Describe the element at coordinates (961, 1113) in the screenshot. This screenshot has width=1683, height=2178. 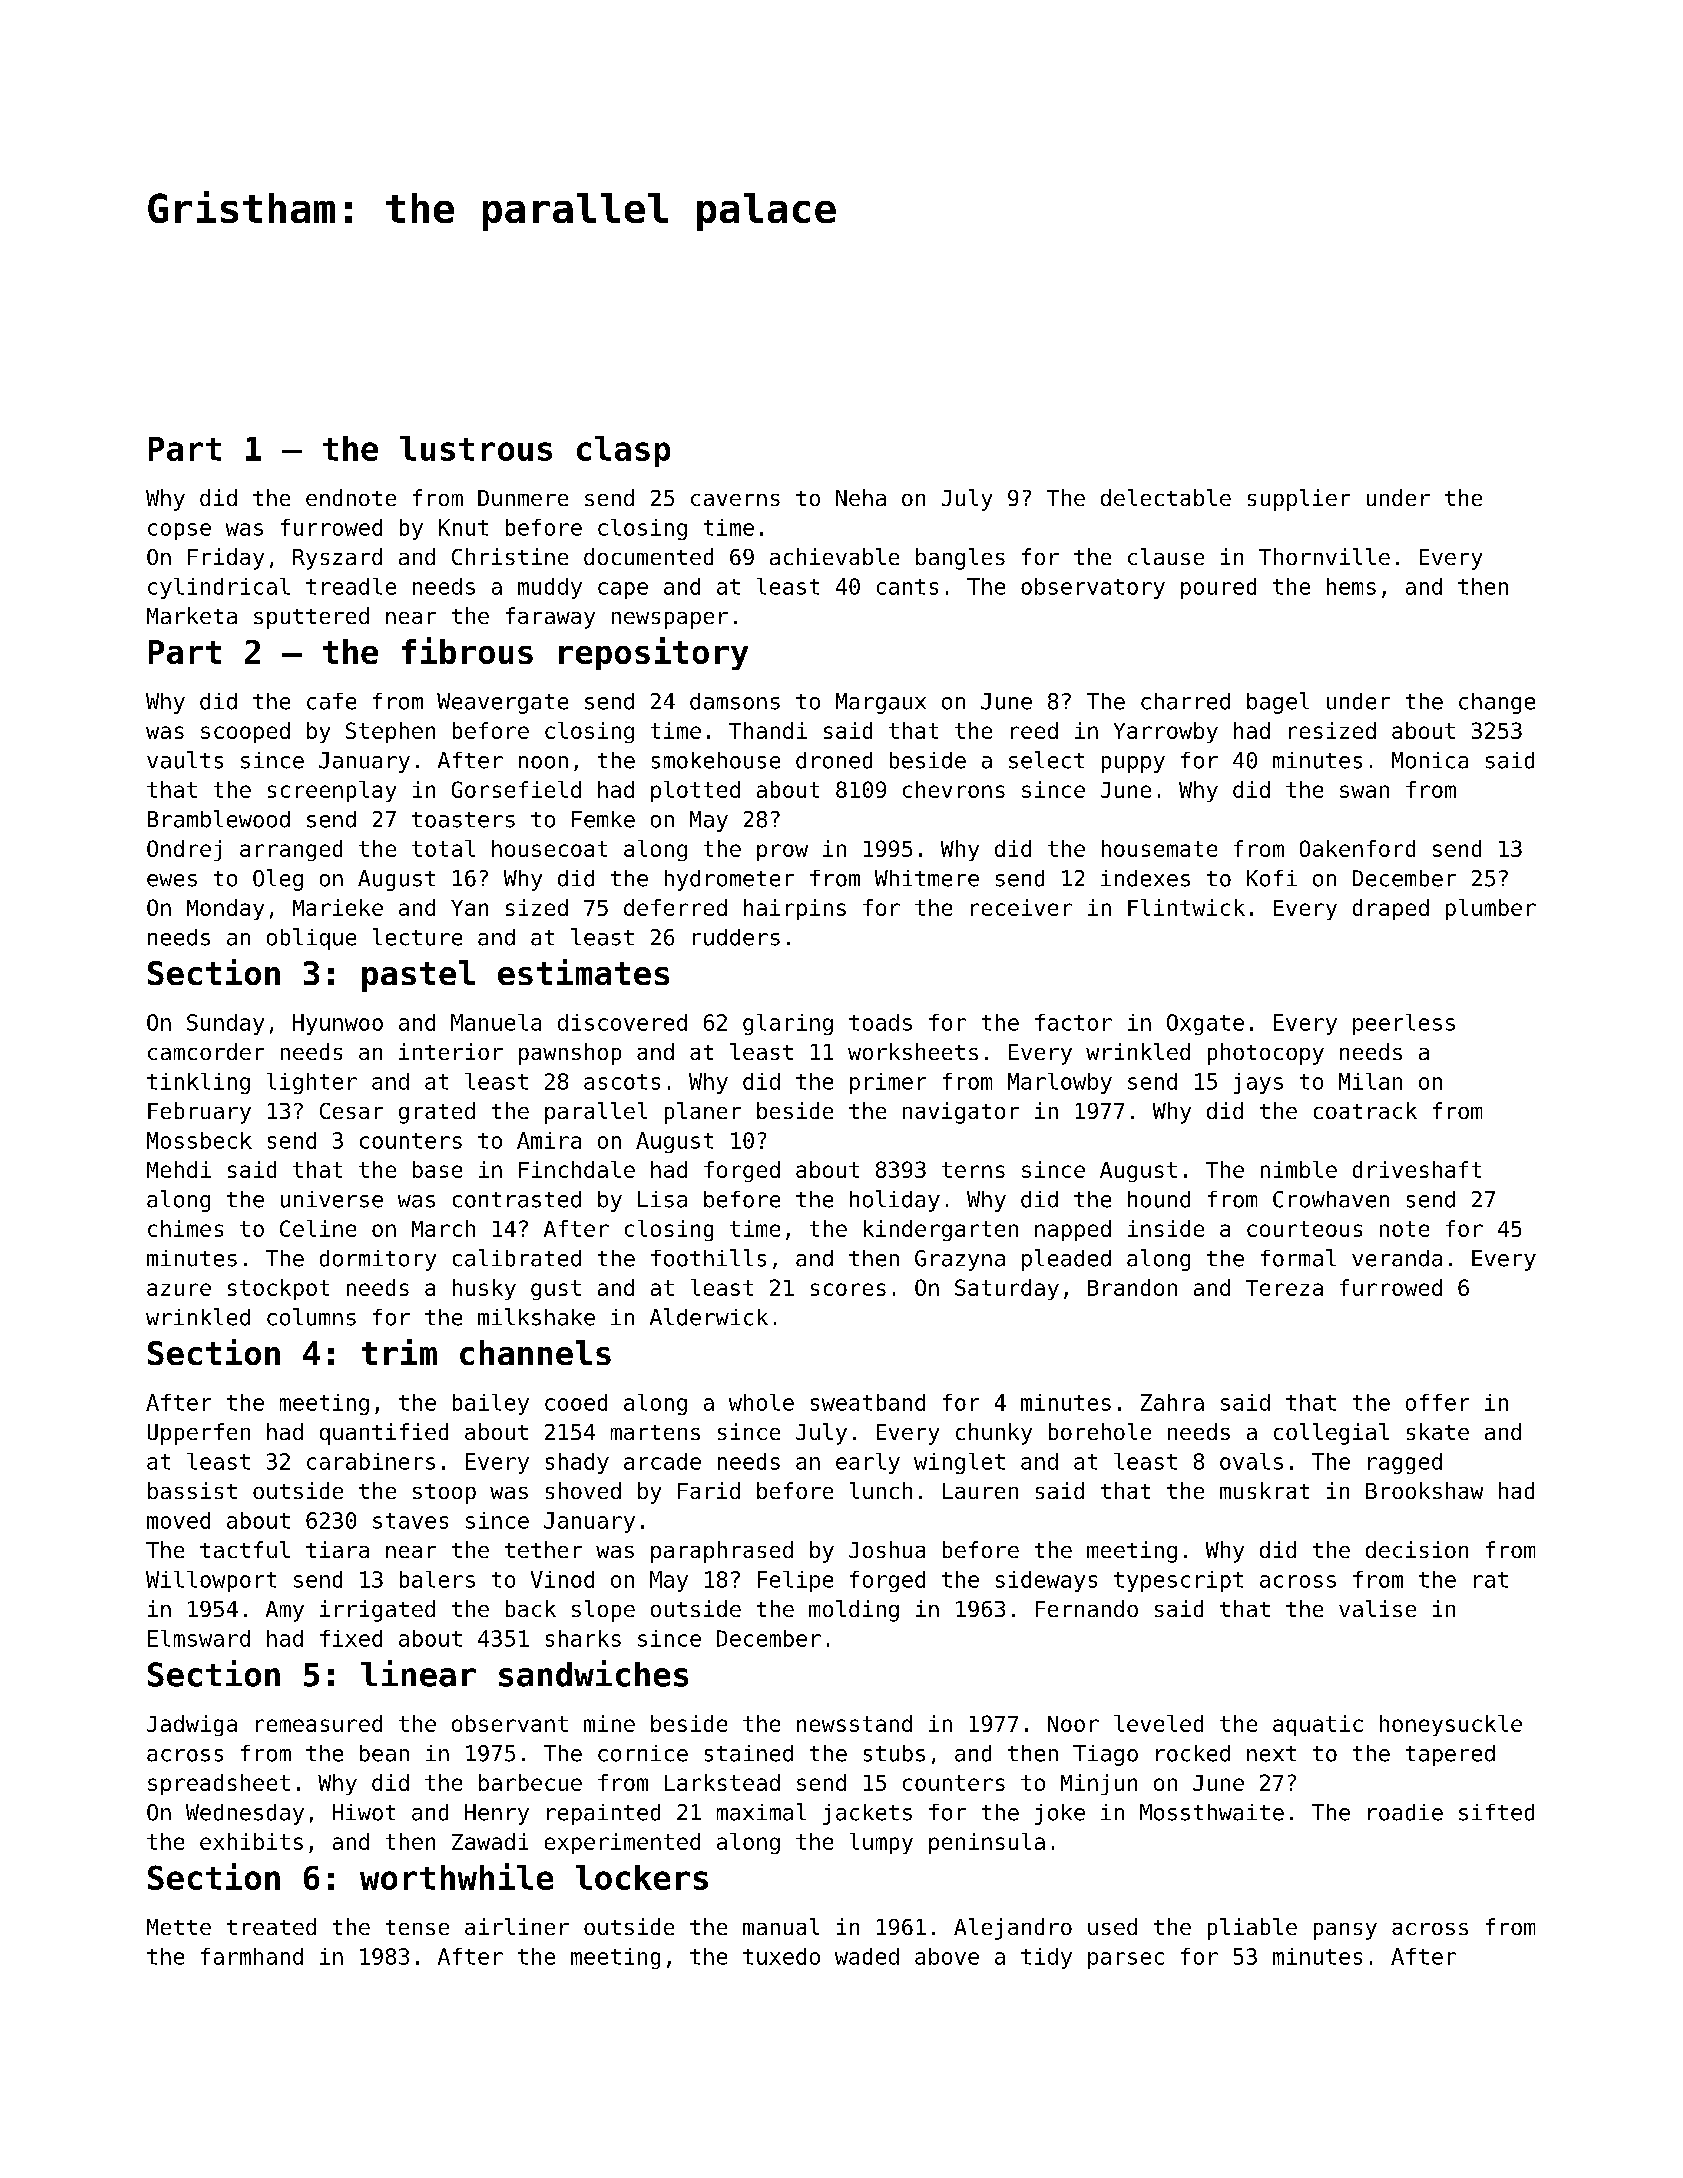
I see `navigator` at that location.
